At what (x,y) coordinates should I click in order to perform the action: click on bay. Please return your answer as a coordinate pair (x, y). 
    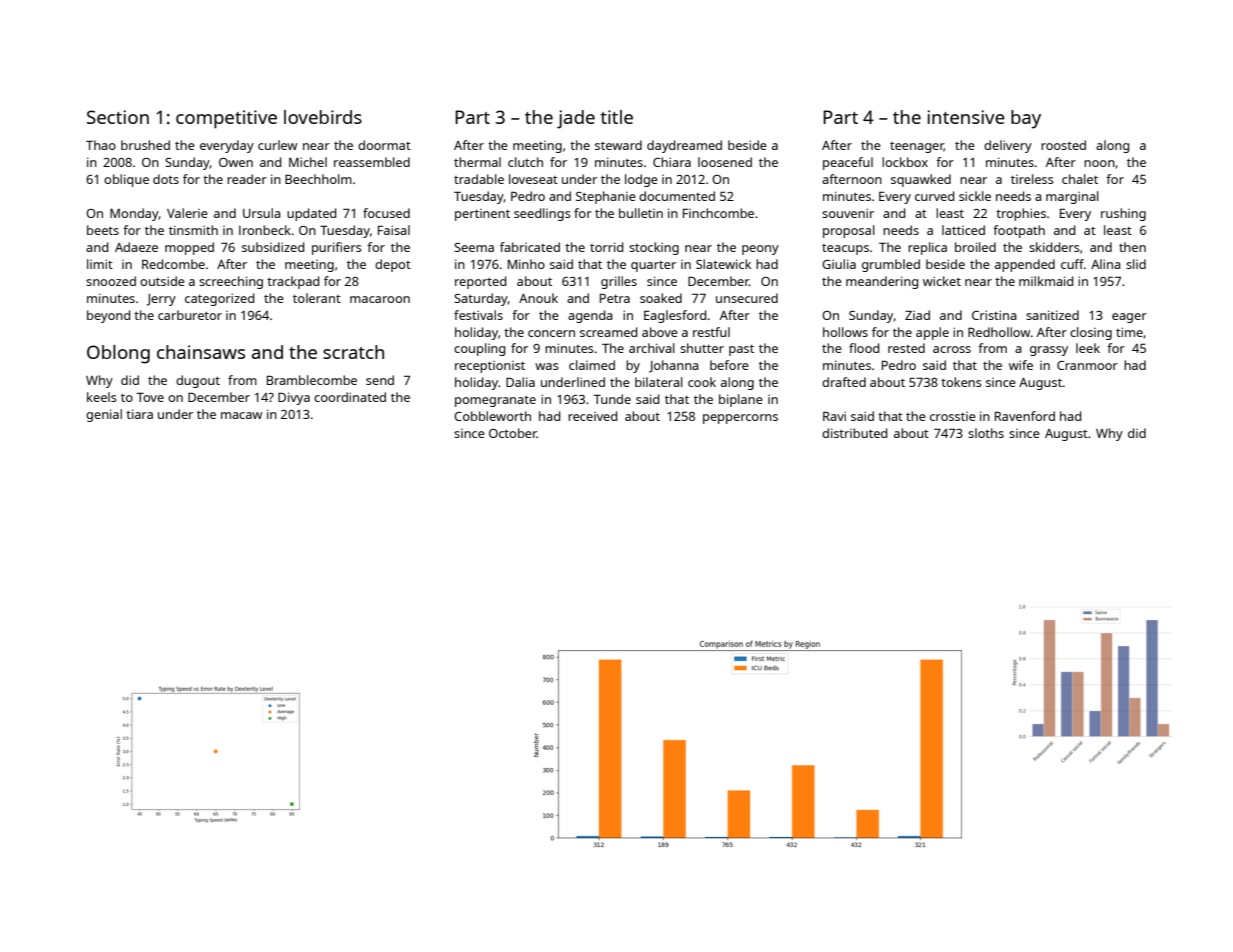
    Looking at the image, I should click on (1026, 119).
